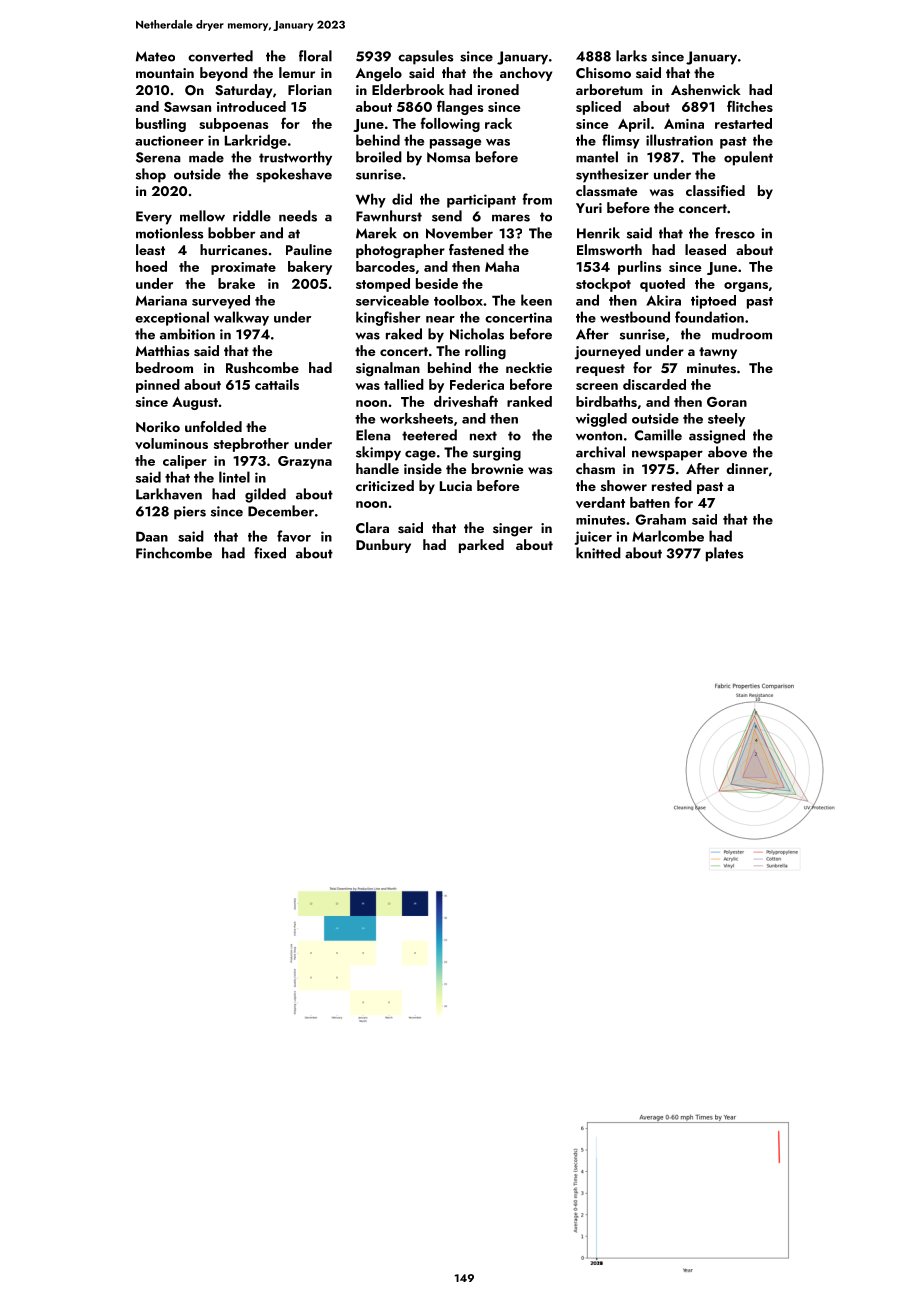 Image resolution: width=908 pixels, height=1316 pixels. What do you see at coordinates (202, 216) in the screenshot?
I see `mellow` at bounding box center [202, 216].
